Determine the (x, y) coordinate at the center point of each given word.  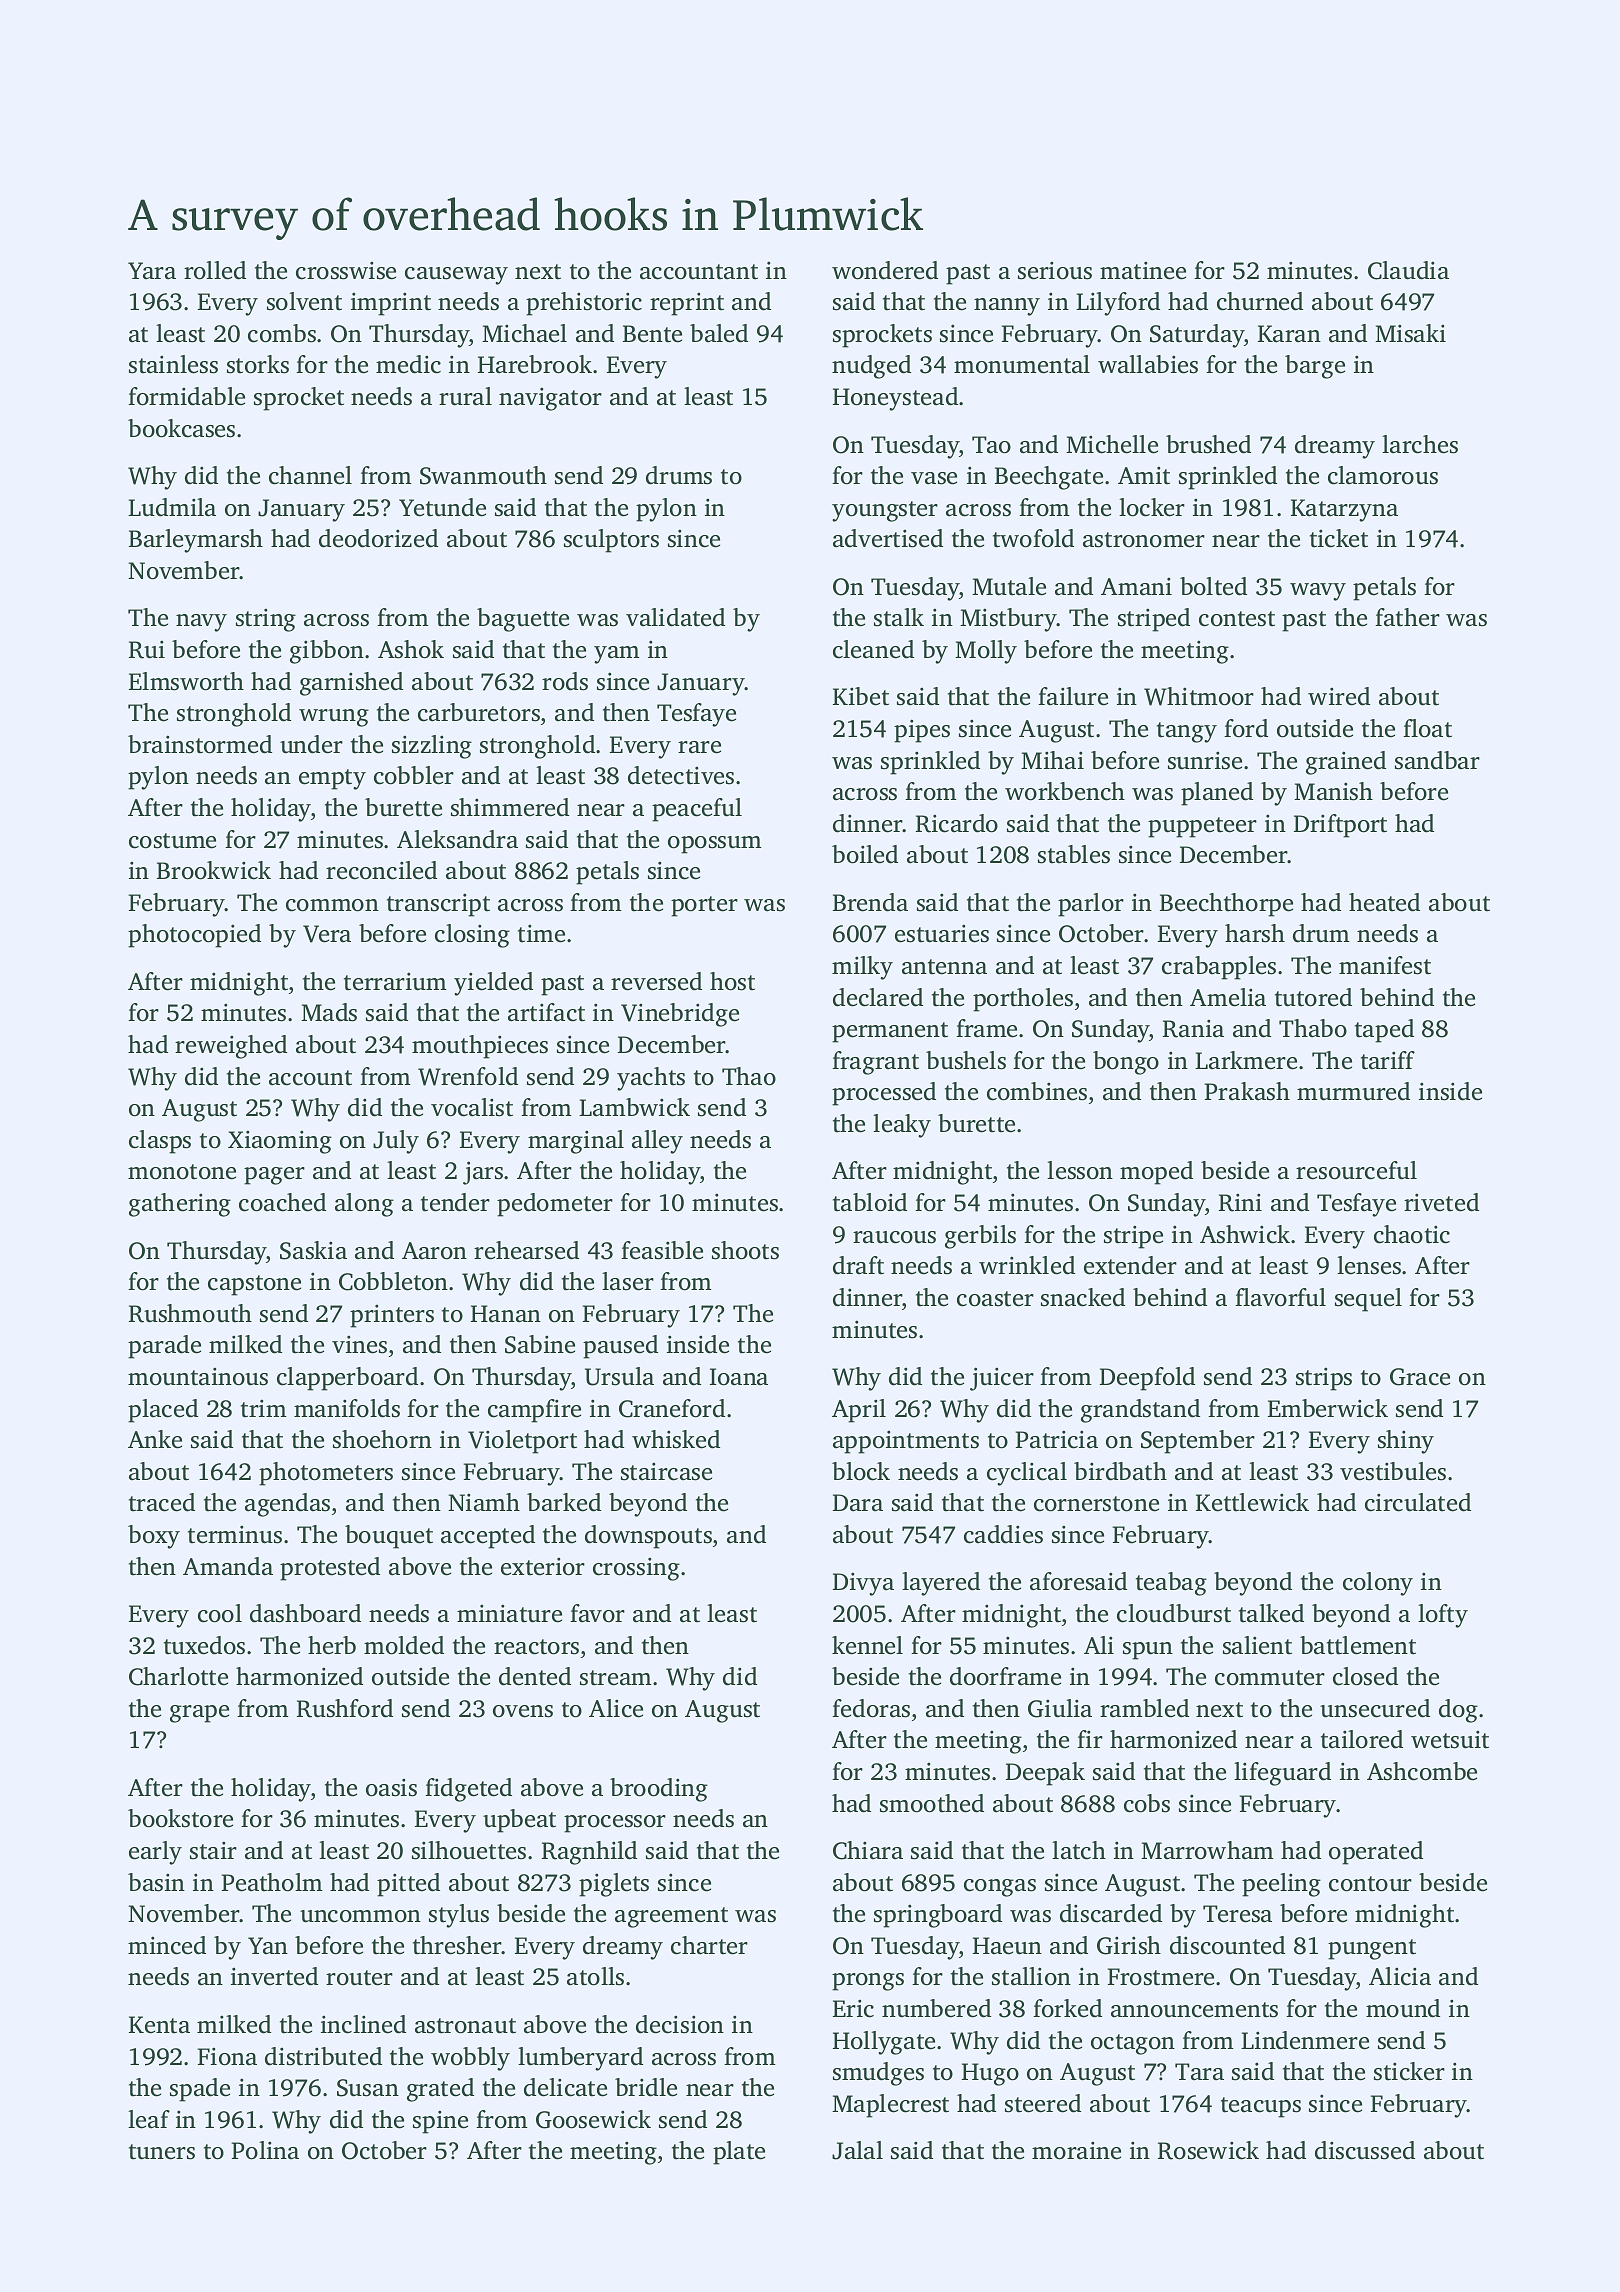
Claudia (1408, 270)
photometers (326, 1474)
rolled (215, 270)
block (861, 1471)
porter (704, 906)
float (1427, 728)
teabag (1171, 1584)
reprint (687, 304)
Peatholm (272, 1882)
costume (172, 841)
